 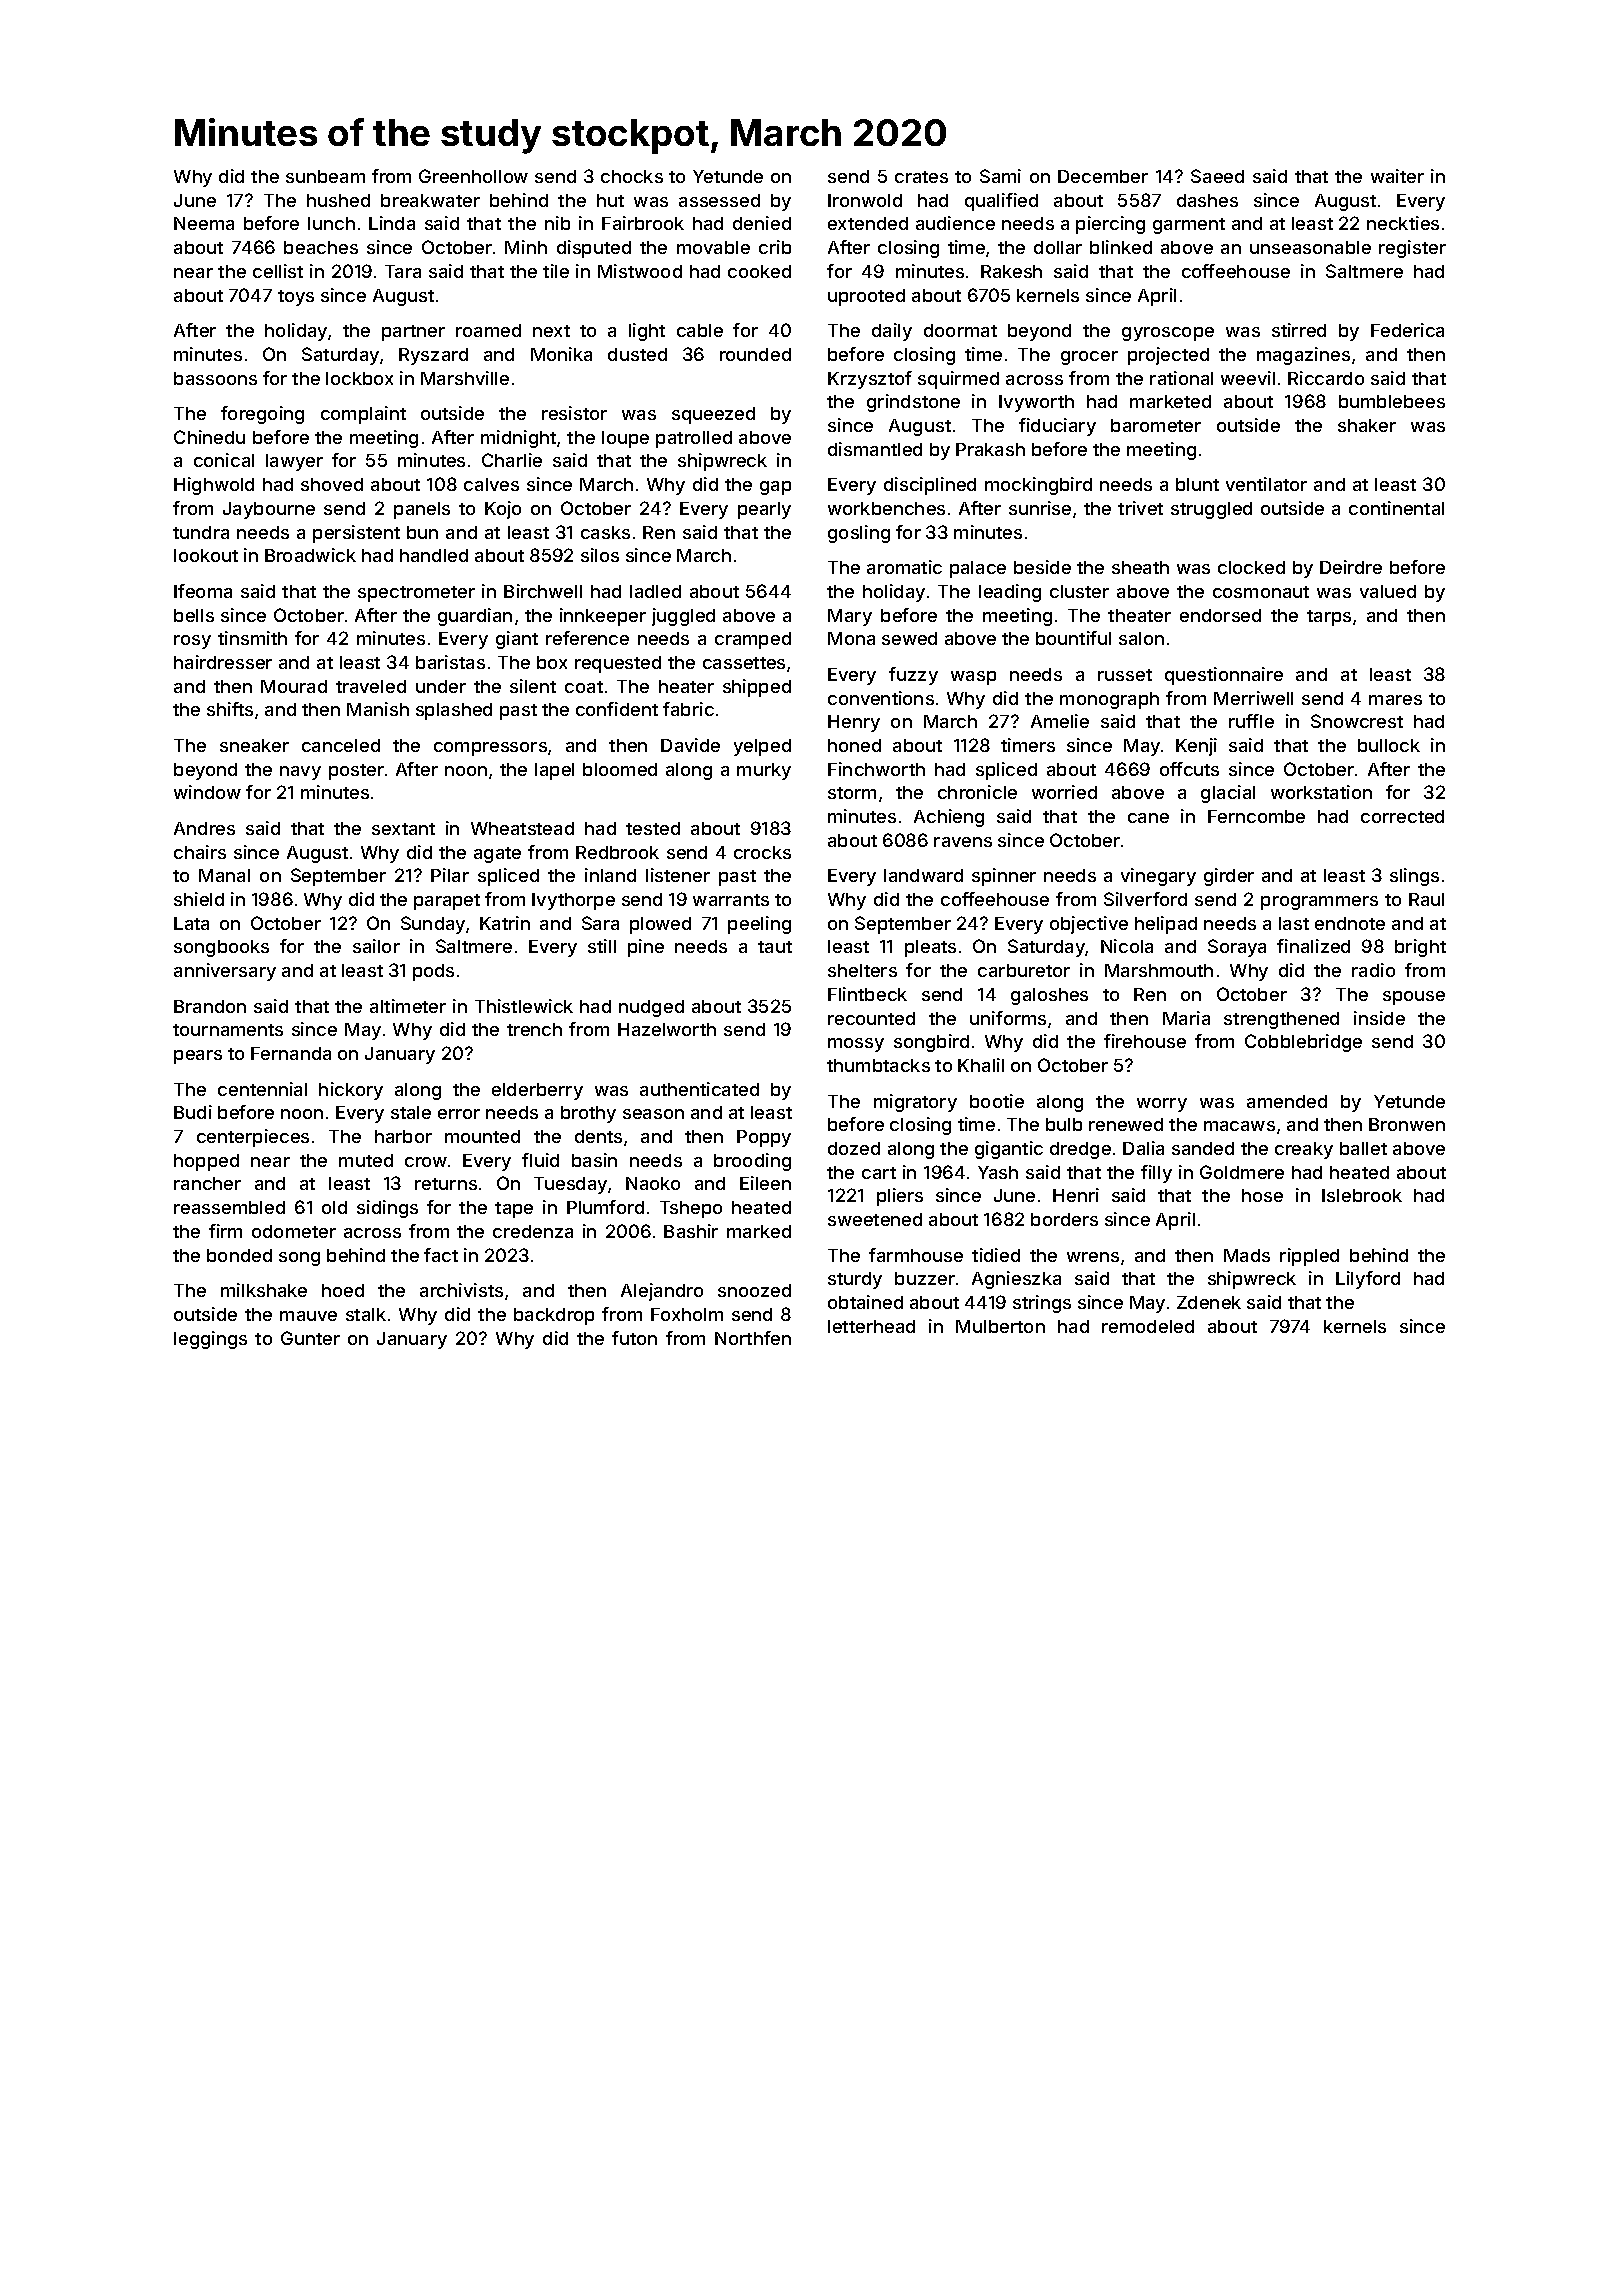 I want to click on conical, so click(x=224, y=460).
